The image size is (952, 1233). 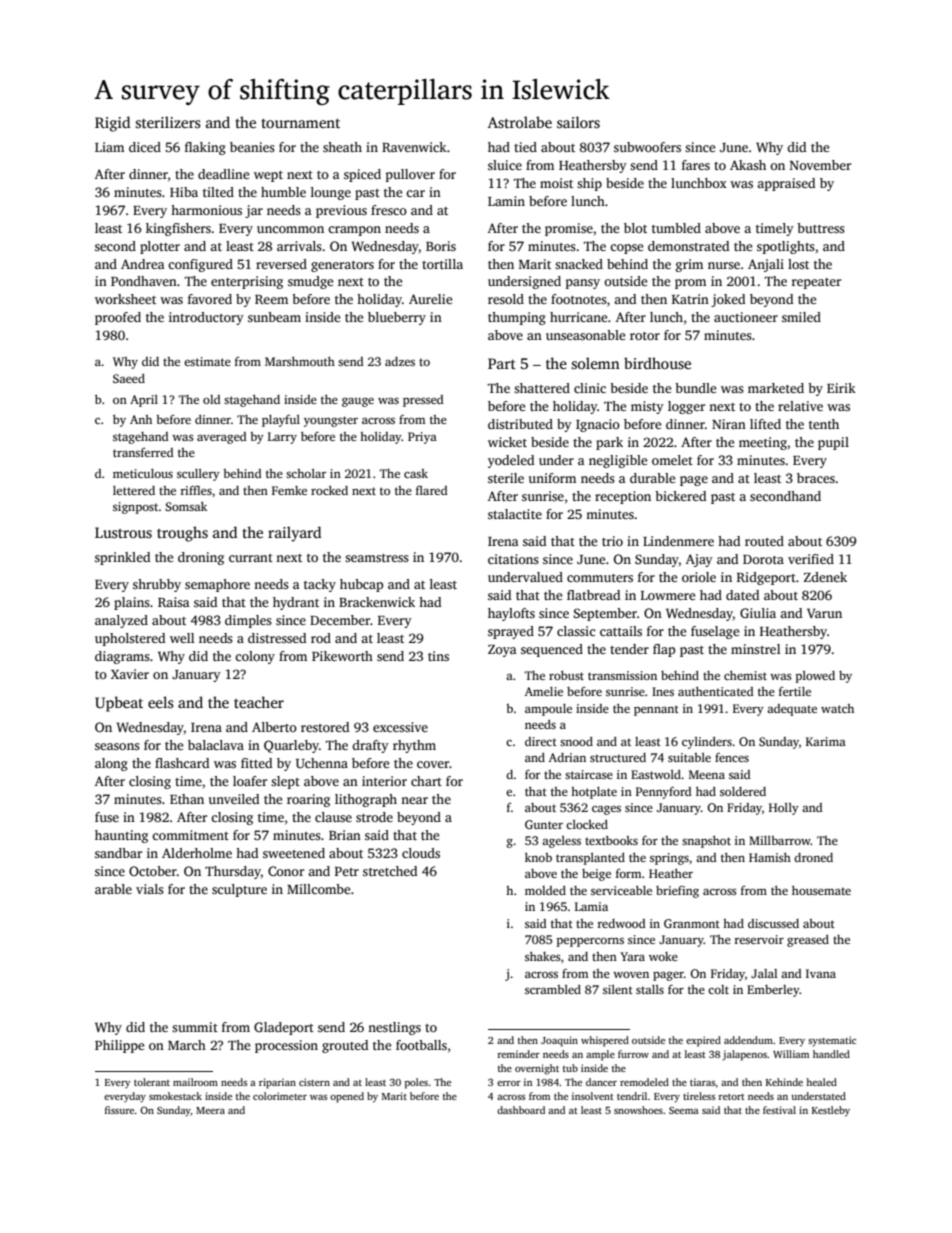 What do you see at coordinates (432, 490) in the image?
I see `flared` at bounding box center [432, 490].
